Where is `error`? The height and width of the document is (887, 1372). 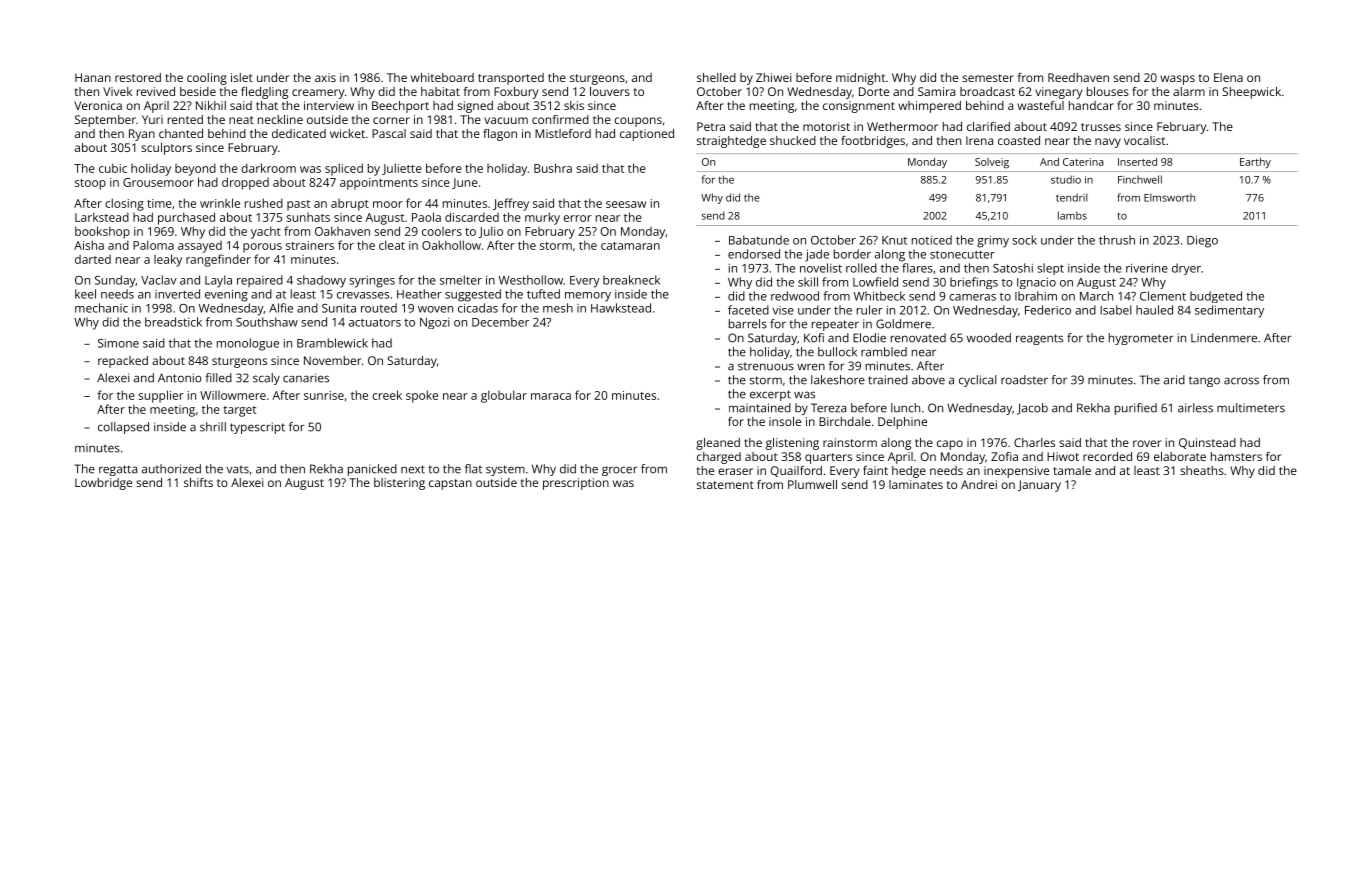 error is located at coordinates (577, 218).
